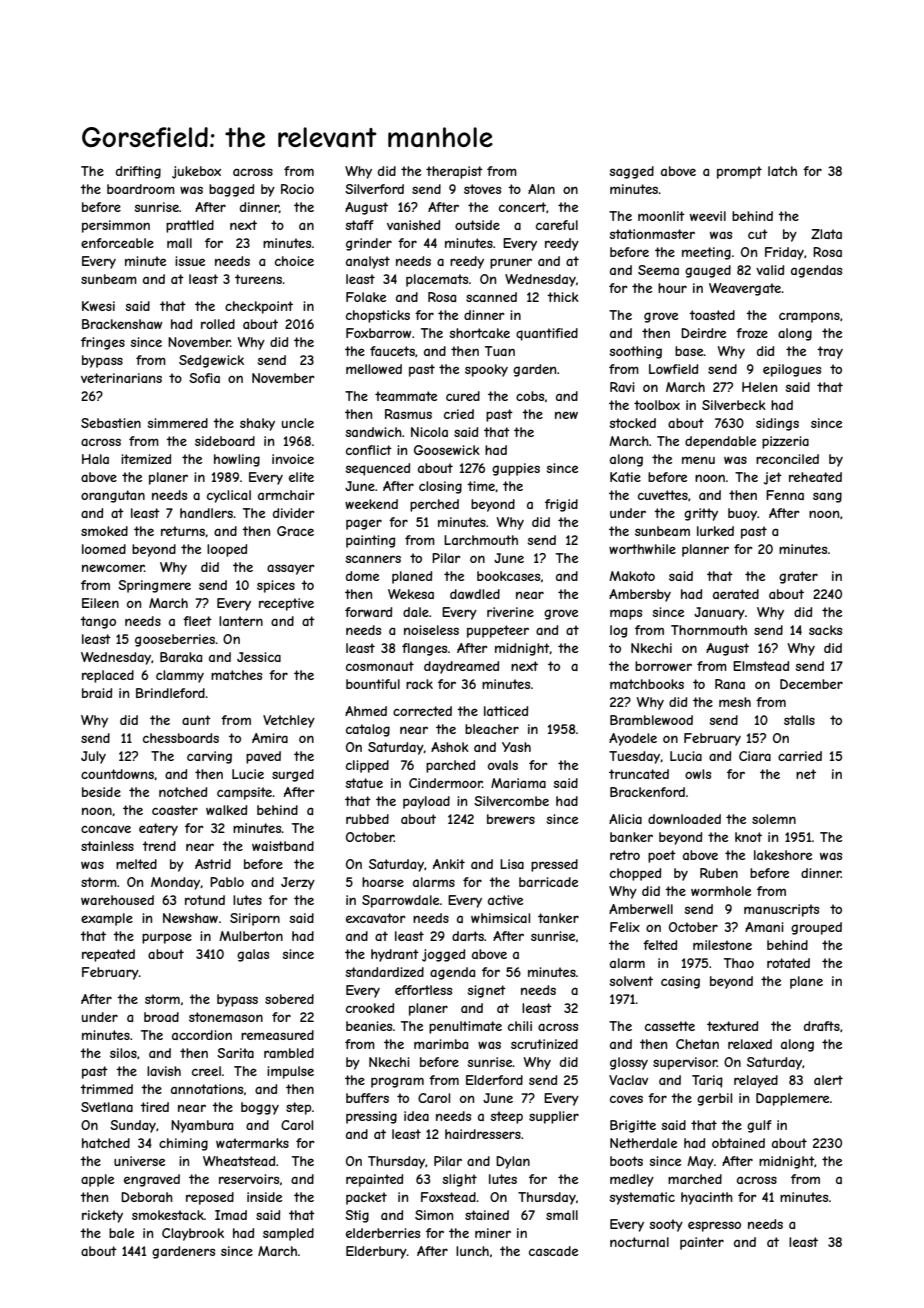 This image has width=924, height=1308. I want to click on Astrid, so click(213, 864).
